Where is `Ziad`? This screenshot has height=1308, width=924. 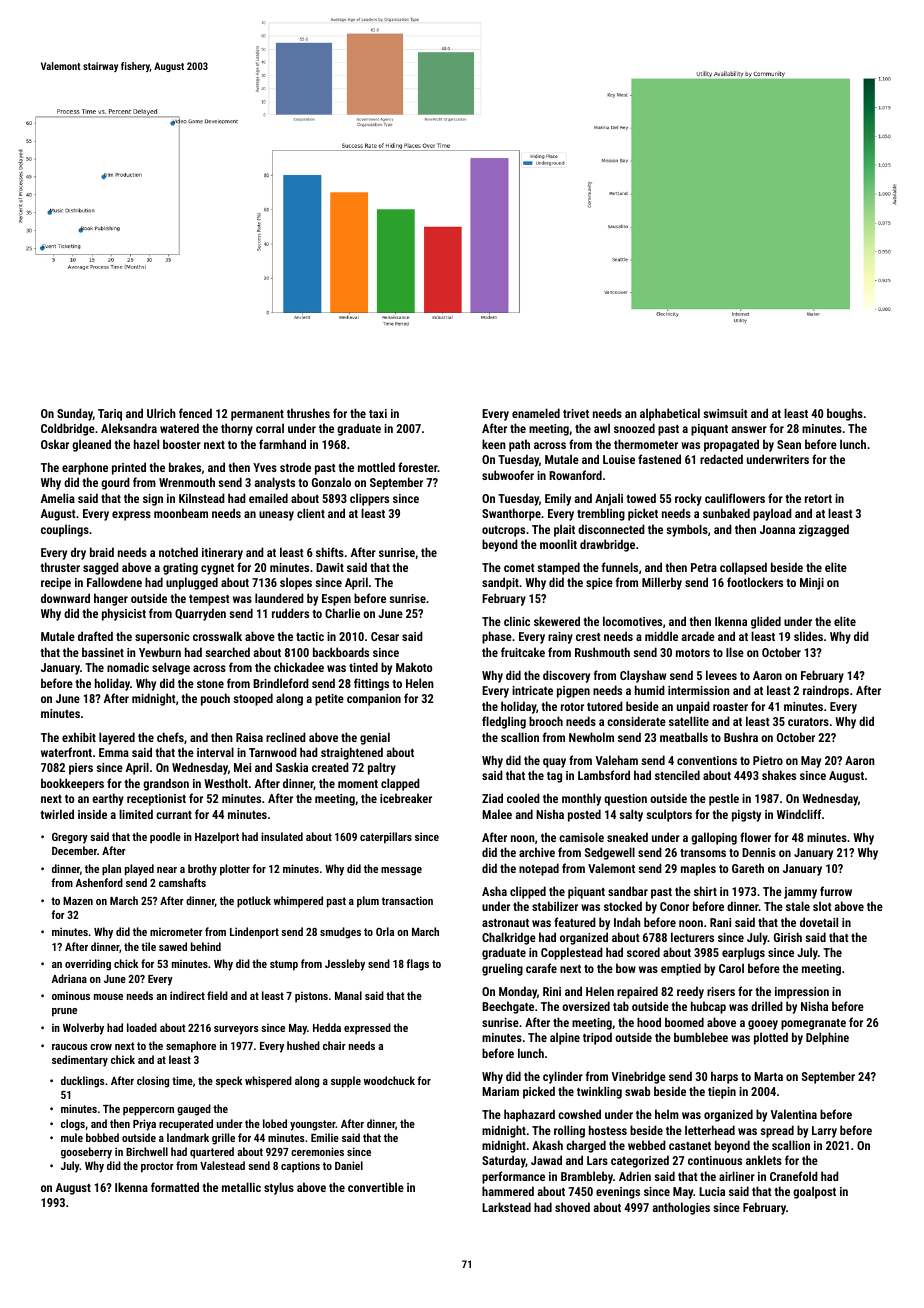
Ziad is located at coordinates (492, 798).
